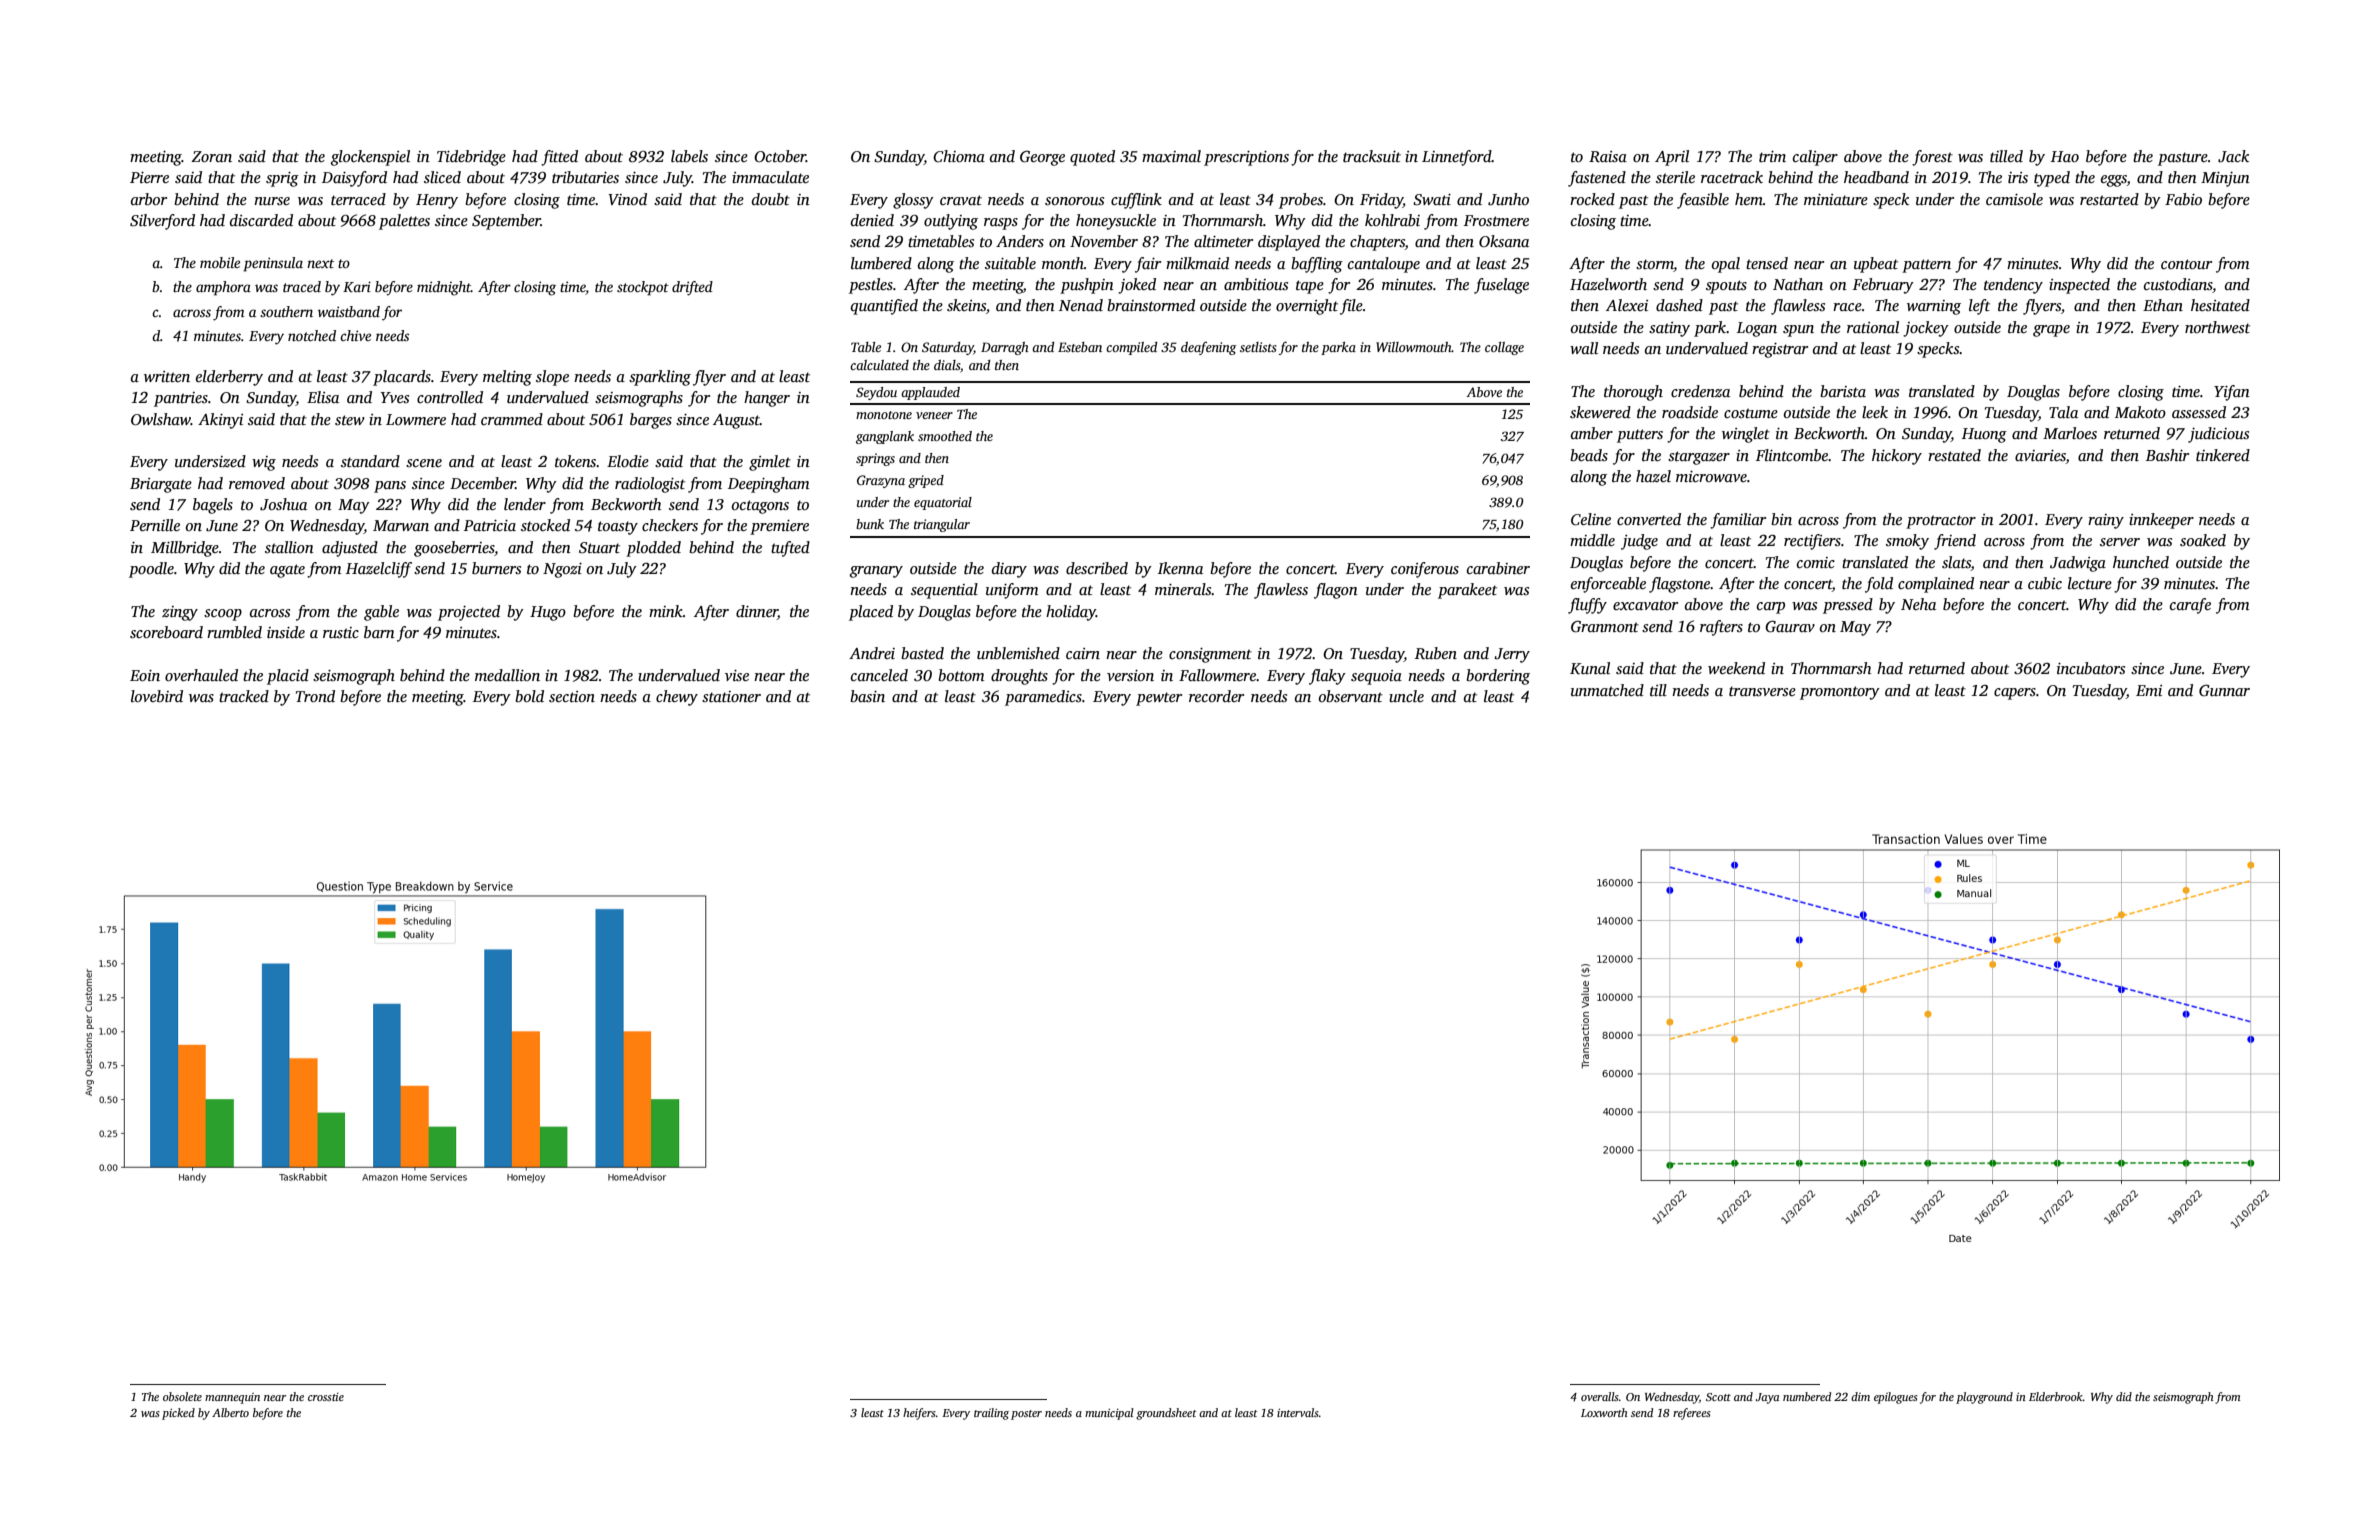 This image has height=1540, width=2380. Describe the element at coordinates (1043, 698) in the image. I see `paramedics` at that location.
